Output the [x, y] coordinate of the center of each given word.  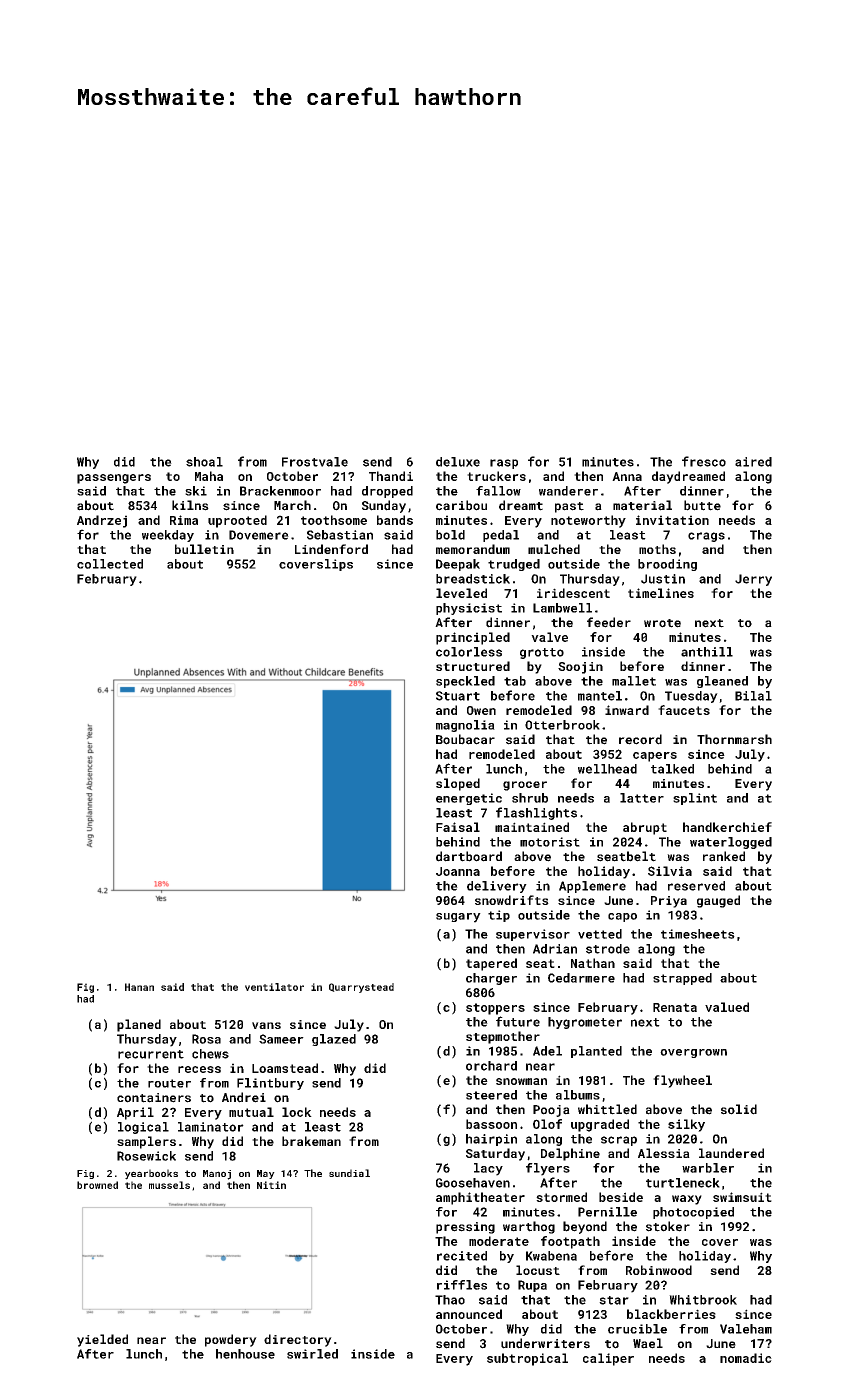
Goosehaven [473, 1183]
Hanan [139, 987]
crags [706, 537]
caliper [608, 1359]
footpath [570, 1242]
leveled [461, 593]
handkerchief [727, 827]
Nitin [271, 1185]
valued [727, 1007]
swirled [312, 1354]
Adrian [555, 949]
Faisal [458, 827]
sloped [458, 784]
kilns [190, 505]
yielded [102, 1340]
